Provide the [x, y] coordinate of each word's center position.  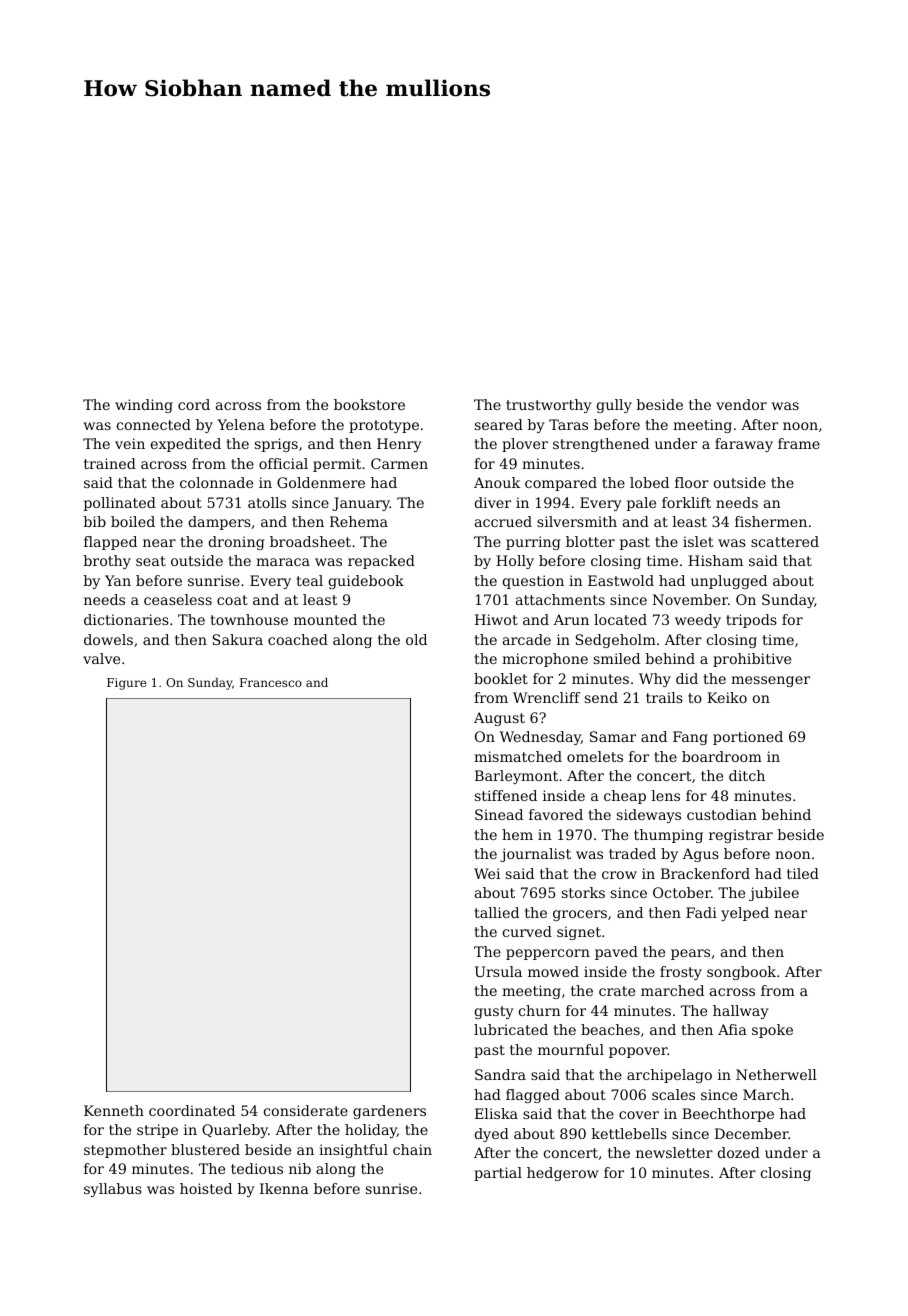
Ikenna [284, 1188]
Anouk [497, 482]
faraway [744, 445]
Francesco [271, 682]
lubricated [511, 1029]
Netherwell [776, 1074]
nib [300, 1168]
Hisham [715, 560]
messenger [770, 681]
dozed [739, 1152]
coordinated [192, 1110]
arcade [527, 639]
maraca [283, 562]
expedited [186, 445]
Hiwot [496, 619]
